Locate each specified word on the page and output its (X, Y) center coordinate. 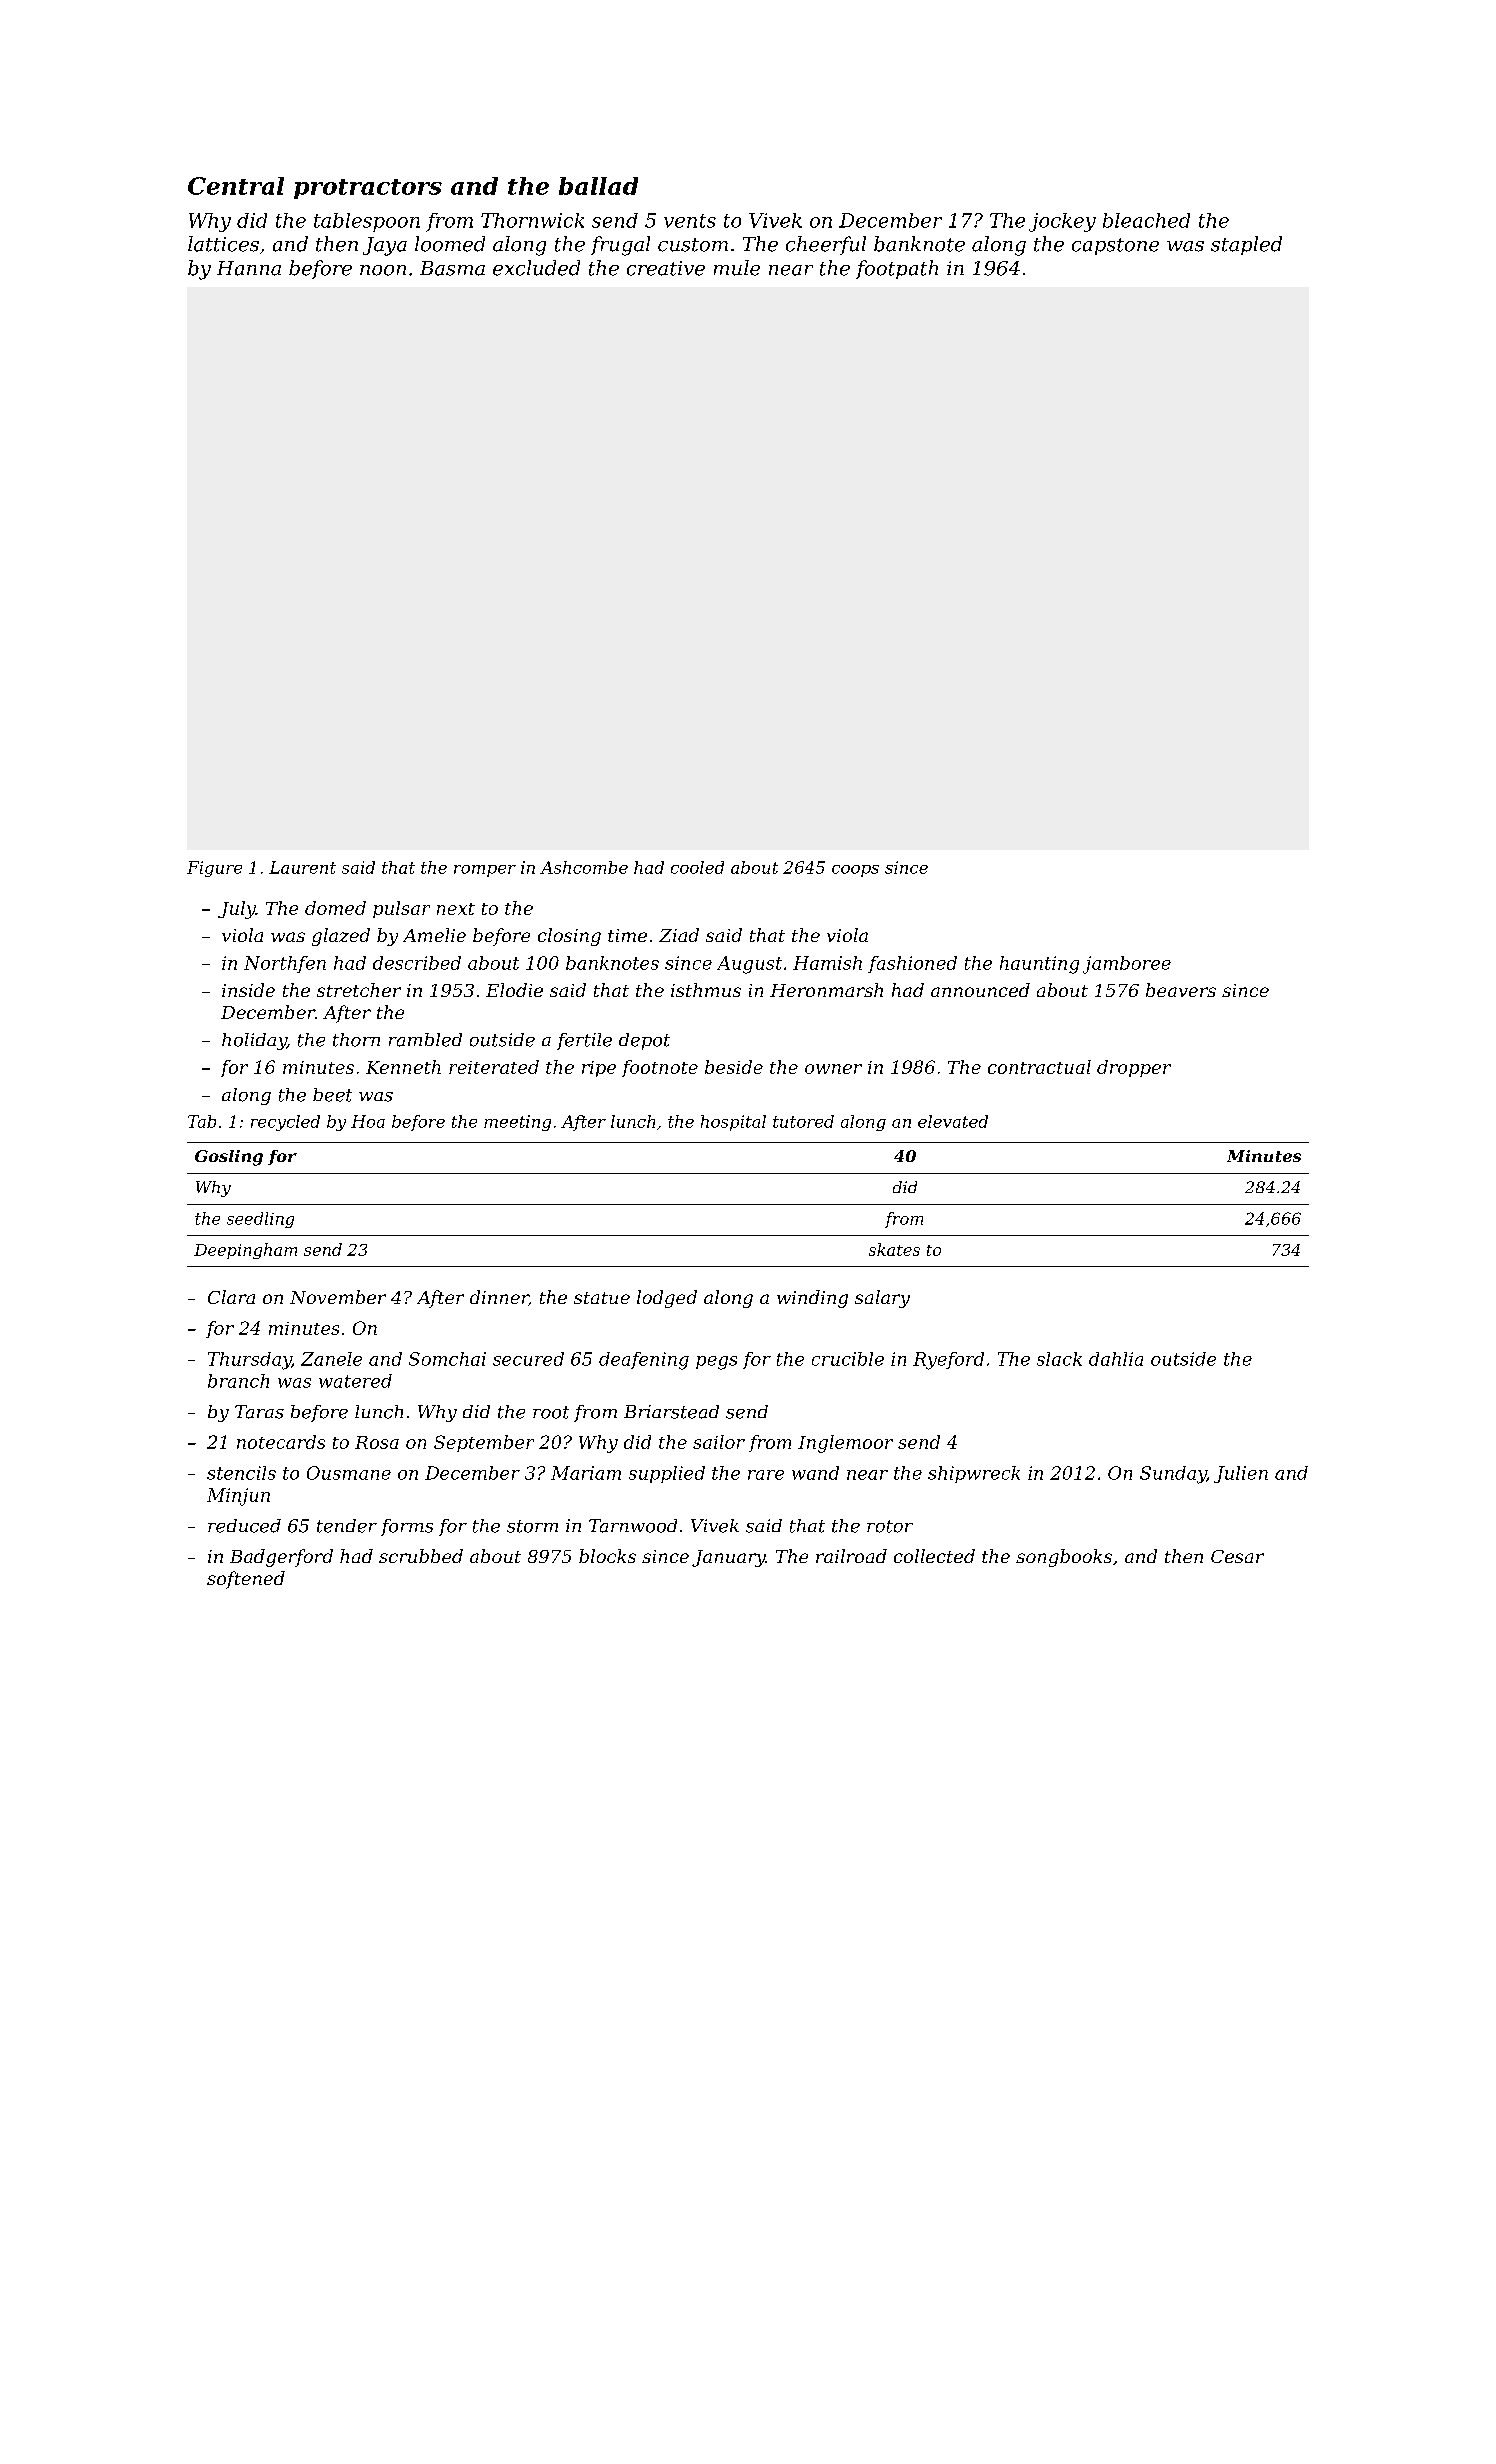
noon (383, 270)
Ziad (679, 935)
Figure (214, 869)
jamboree (1127, 965)
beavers (1181, 990)
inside (248, 990)
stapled (1246, 245)
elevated (953, 1121)
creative (666, 268)
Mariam (586, 1473)
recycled (285, 1123)
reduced (244, 1526)
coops (855, 871)
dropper (1134, 1068)
